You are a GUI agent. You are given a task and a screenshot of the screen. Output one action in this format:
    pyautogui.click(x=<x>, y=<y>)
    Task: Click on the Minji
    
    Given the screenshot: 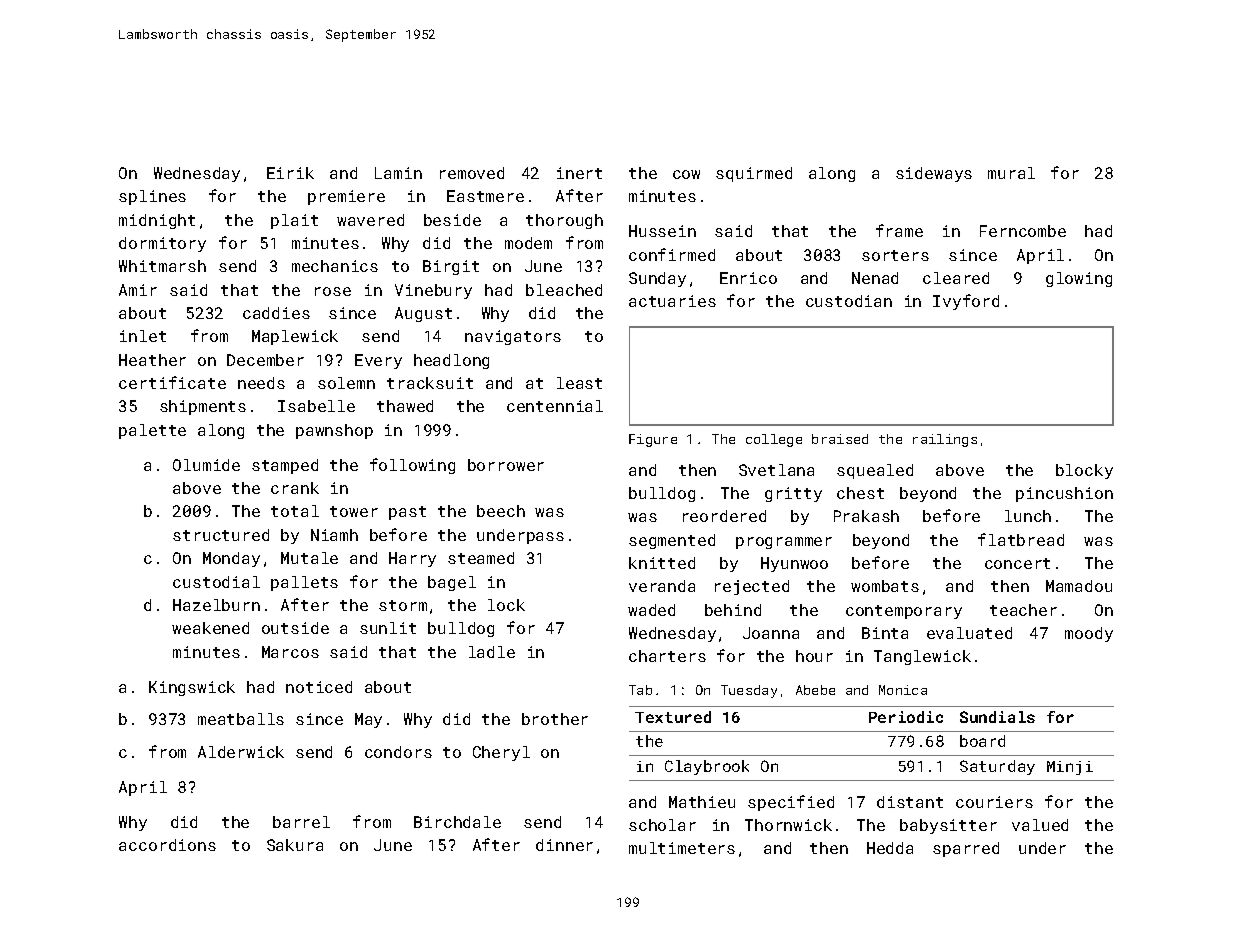 What is the action you would take?
    pyautogui.click(x=1070, y=768)
